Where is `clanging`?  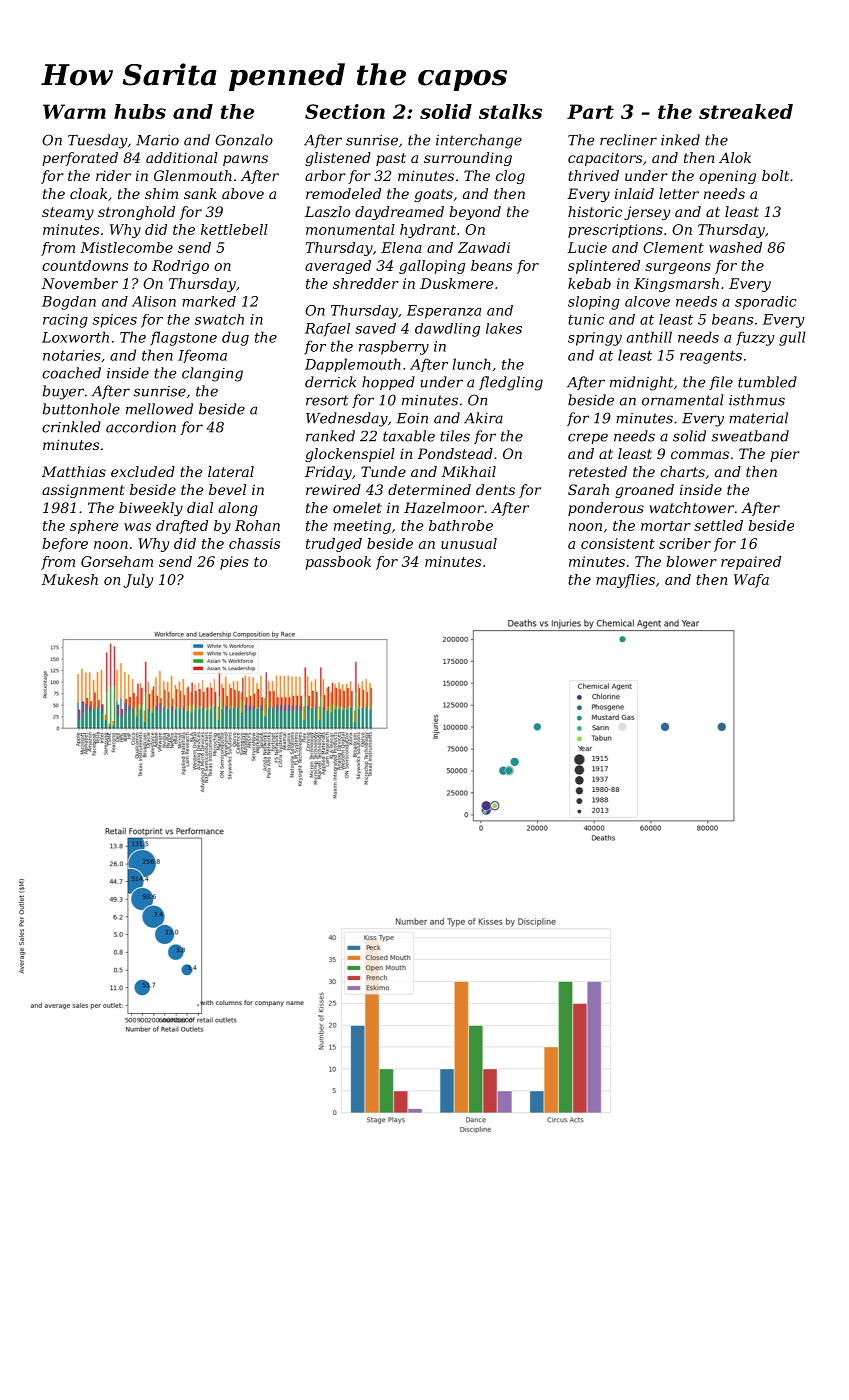
clanging is located at coordinates (212, 374).
